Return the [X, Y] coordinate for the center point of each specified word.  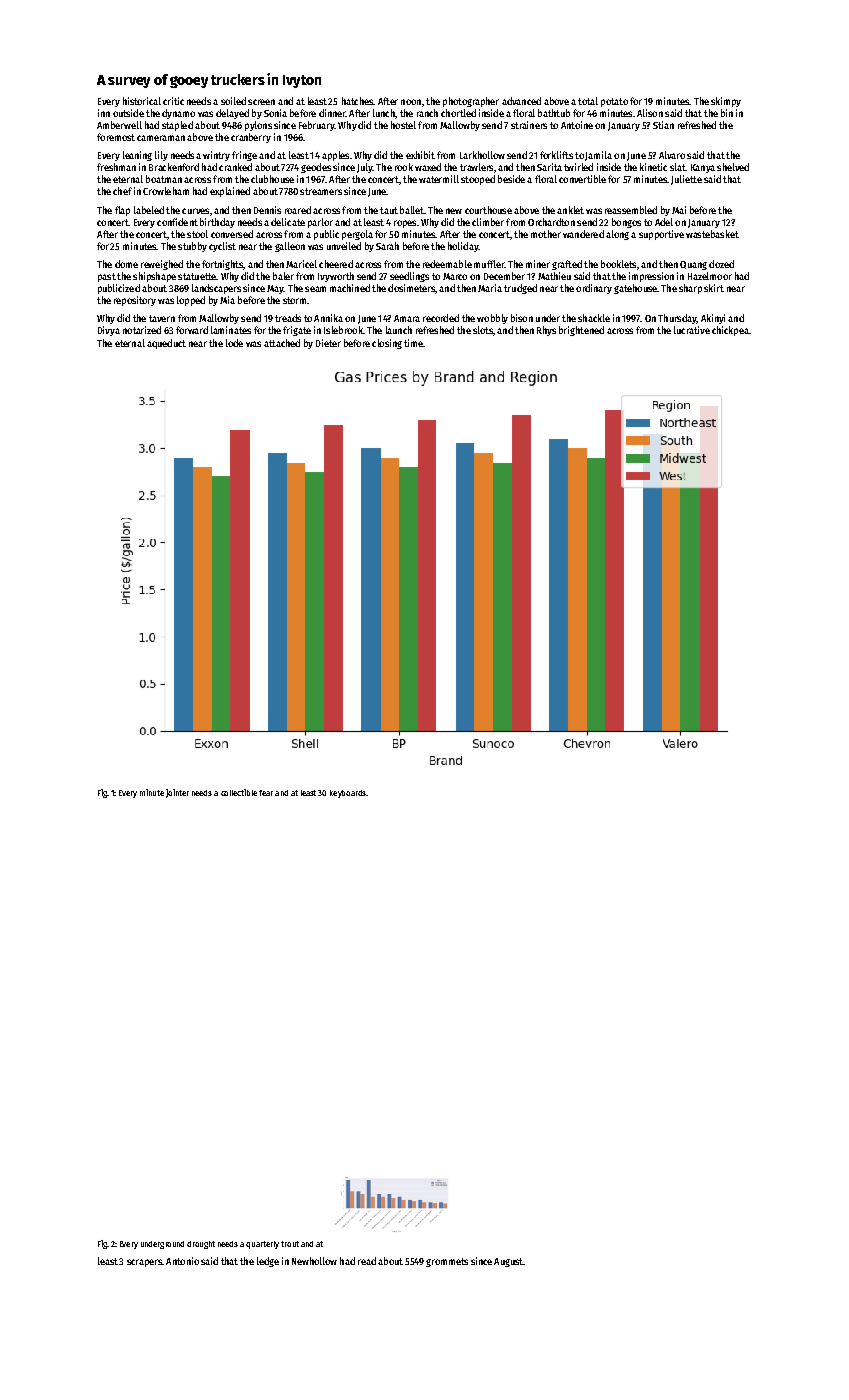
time [413, 343]
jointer [177, 793]
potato [614, 102]
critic [173, 101]
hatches [357, 101]
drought [201, 1245]
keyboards [348, 794]
